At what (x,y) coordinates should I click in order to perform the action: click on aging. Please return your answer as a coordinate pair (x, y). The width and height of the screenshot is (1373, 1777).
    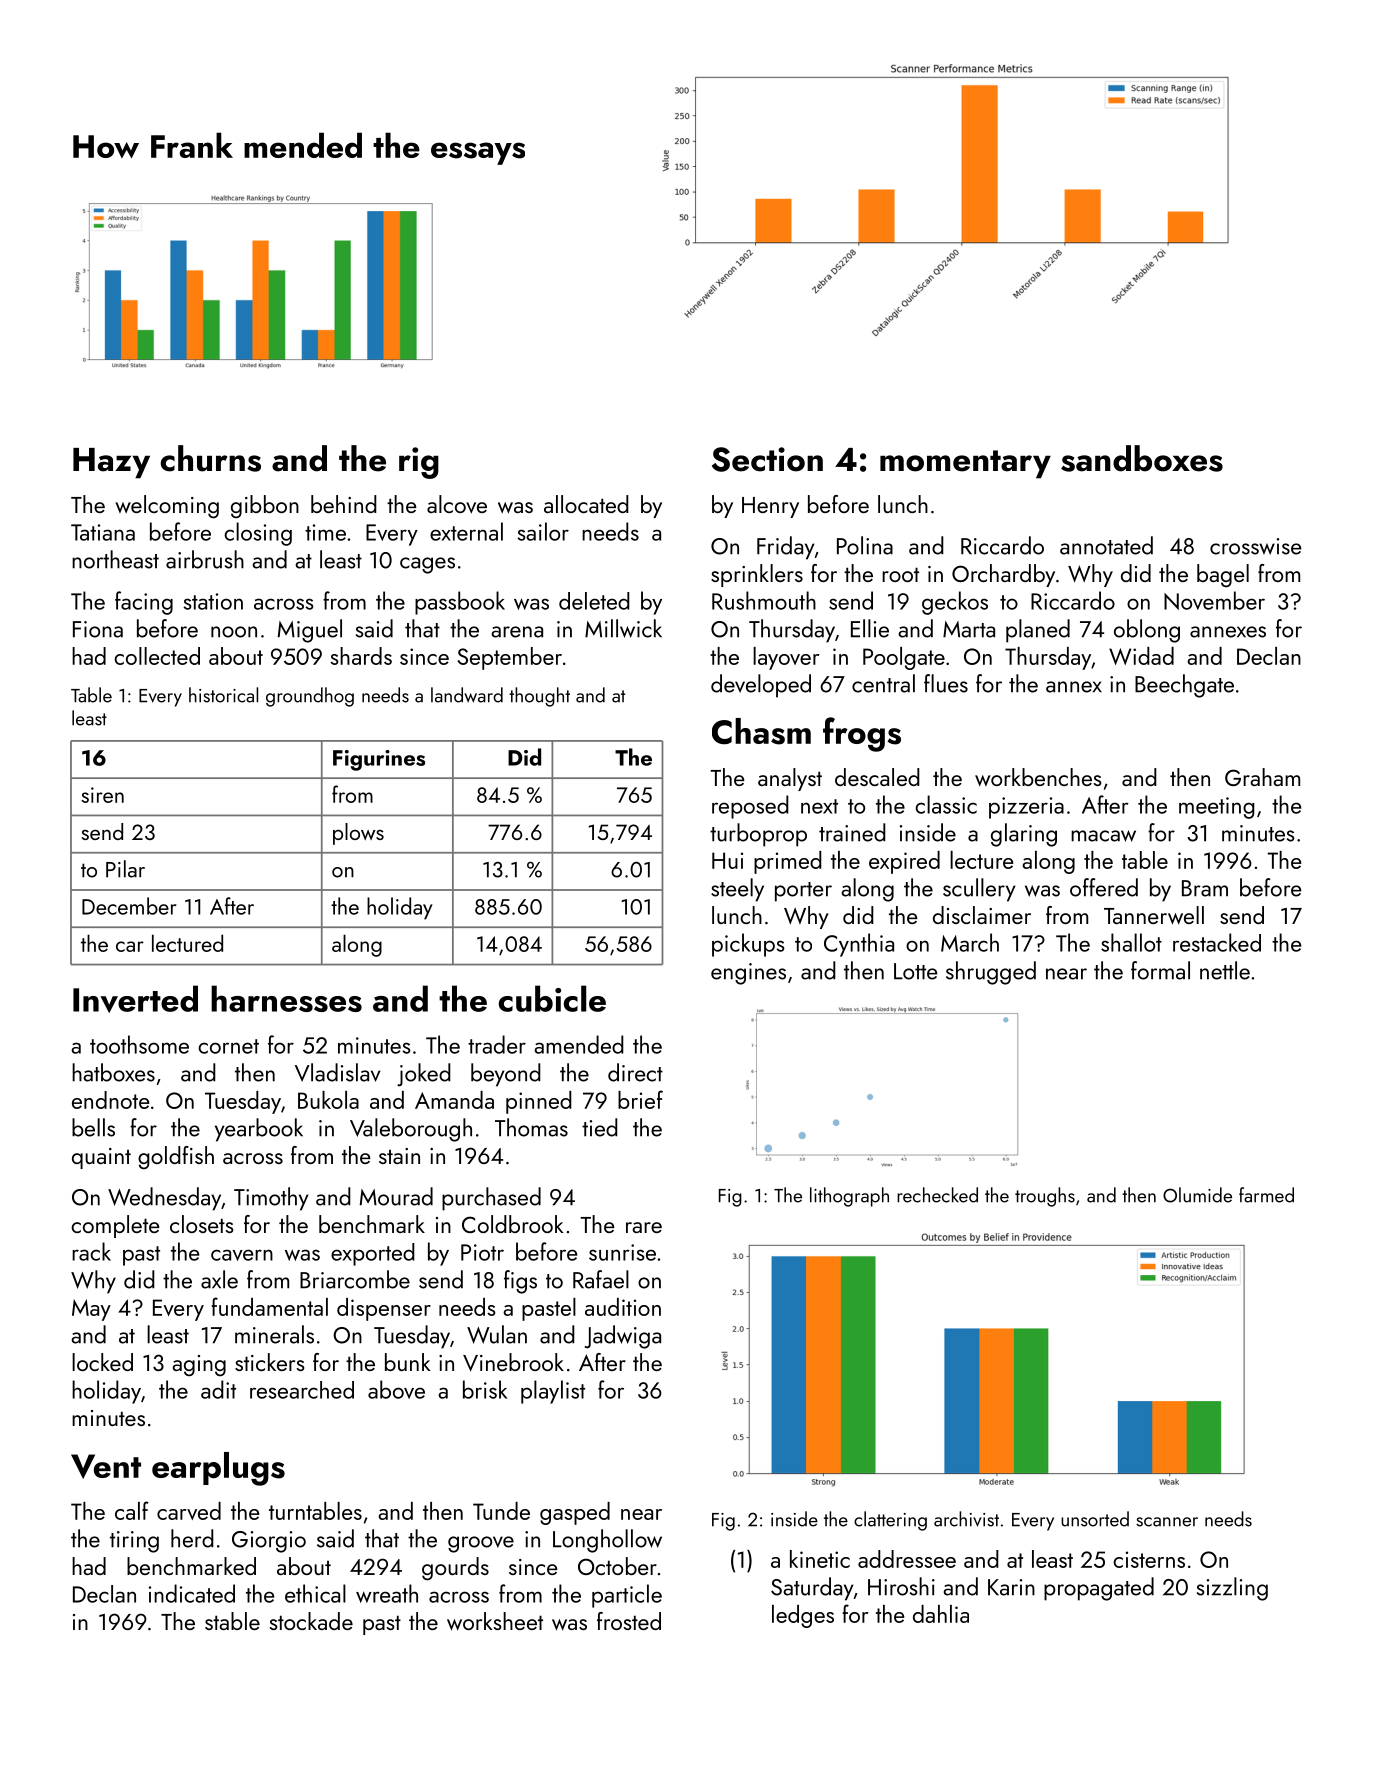
    Looking at the image, I should click on (199, 1366).
